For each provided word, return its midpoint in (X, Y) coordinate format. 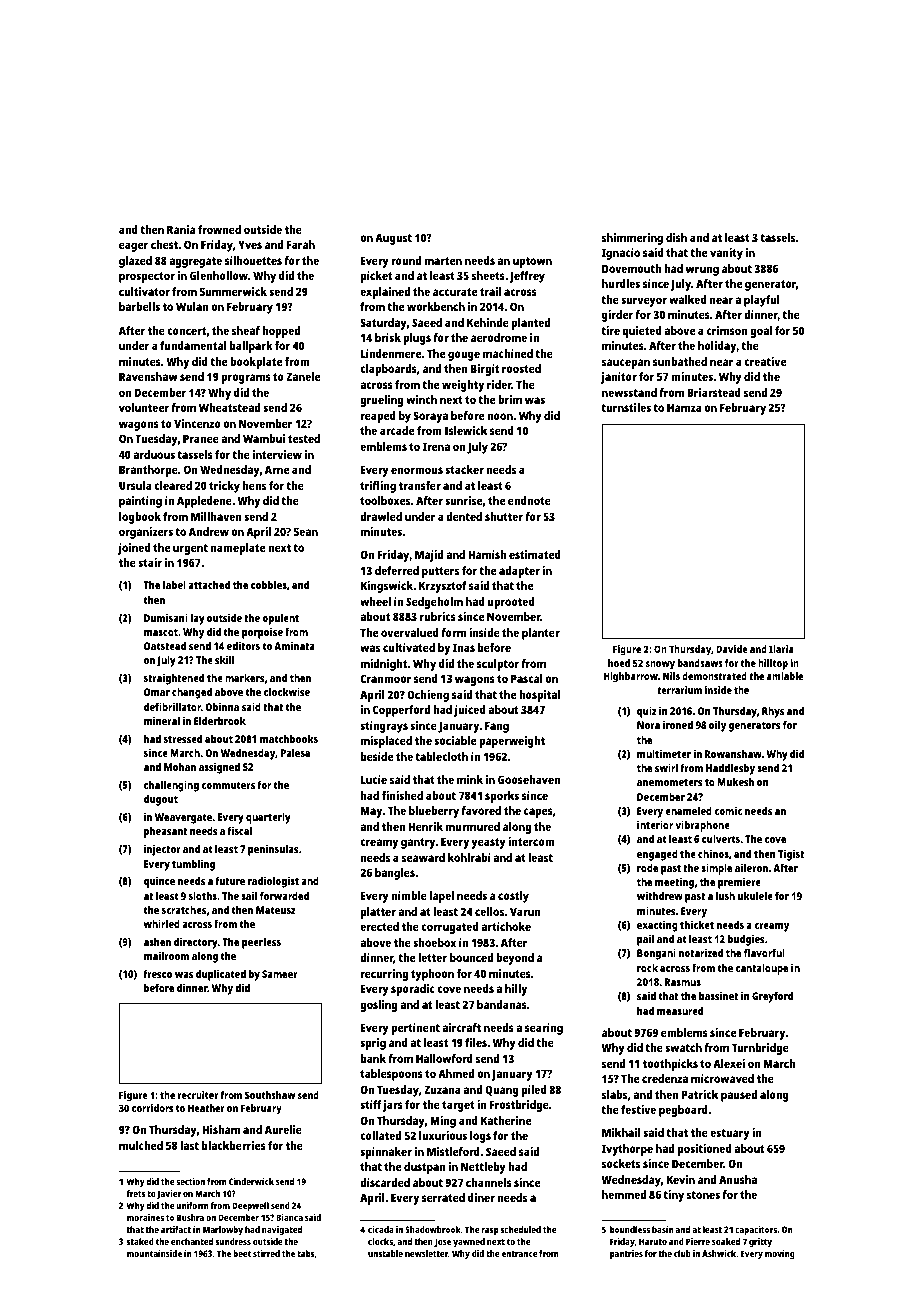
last (189, 1145)
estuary (730, 1134)
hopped (281, 332)
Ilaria (781, 649)
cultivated (409, 647)
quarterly (268, 818)
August (393, 239)
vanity (726, 254)
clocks (380, 1241)
